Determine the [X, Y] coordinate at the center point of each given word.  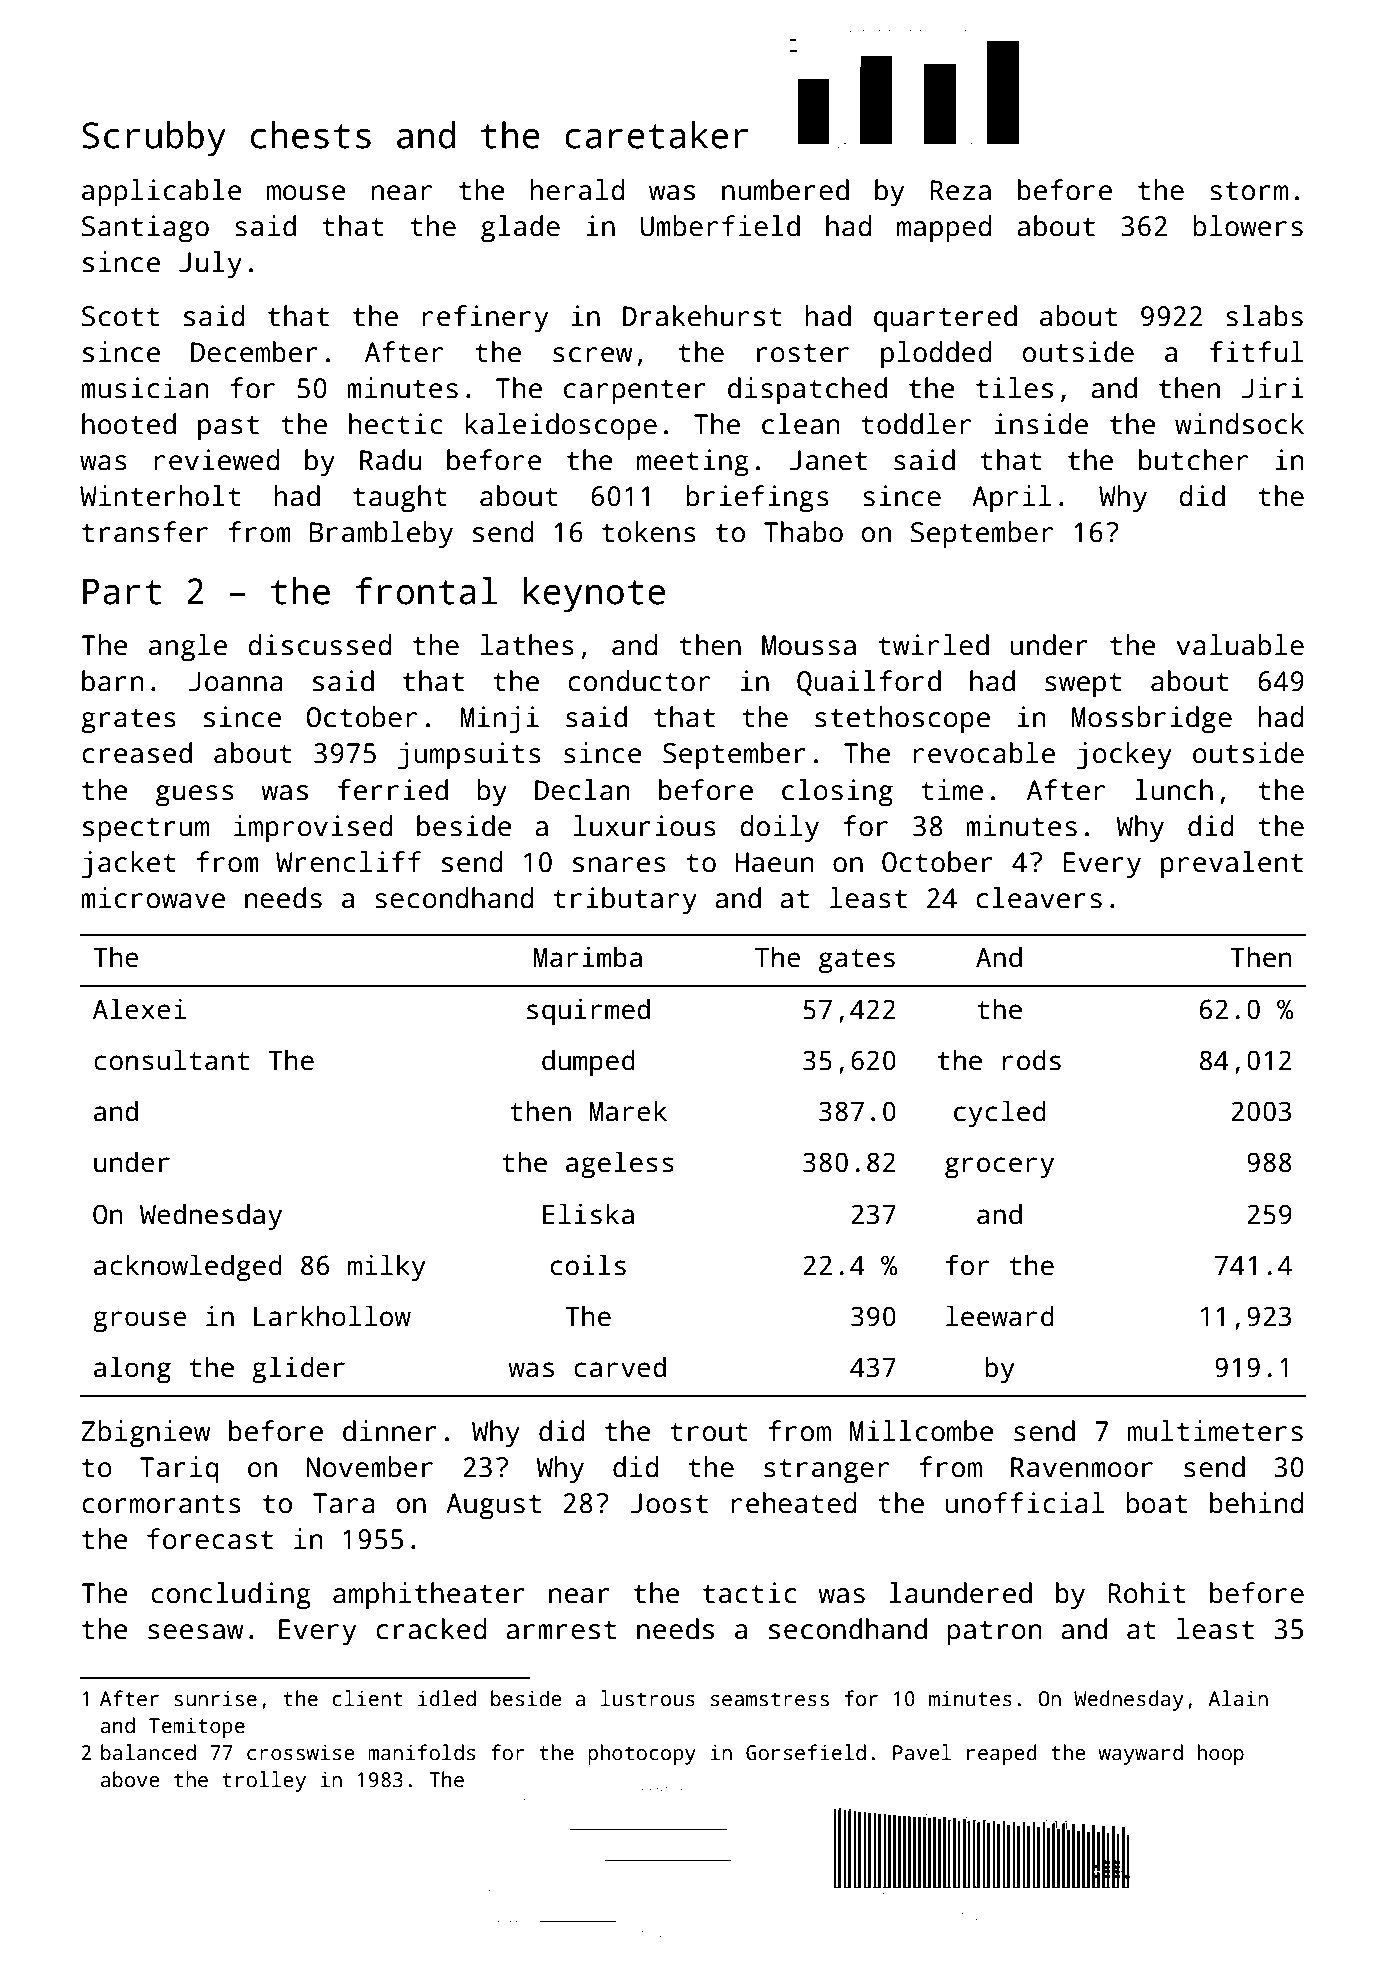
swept [1083, 685]
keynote [594, 594]
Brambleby [381, 535]
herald [577, 190]
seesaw [195, 1632]
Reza [960, 190]
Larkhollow [332, 1316]
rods [1032, 1060]
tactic [750, 1593]
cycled [1000, 1113]
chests [311, 135]
